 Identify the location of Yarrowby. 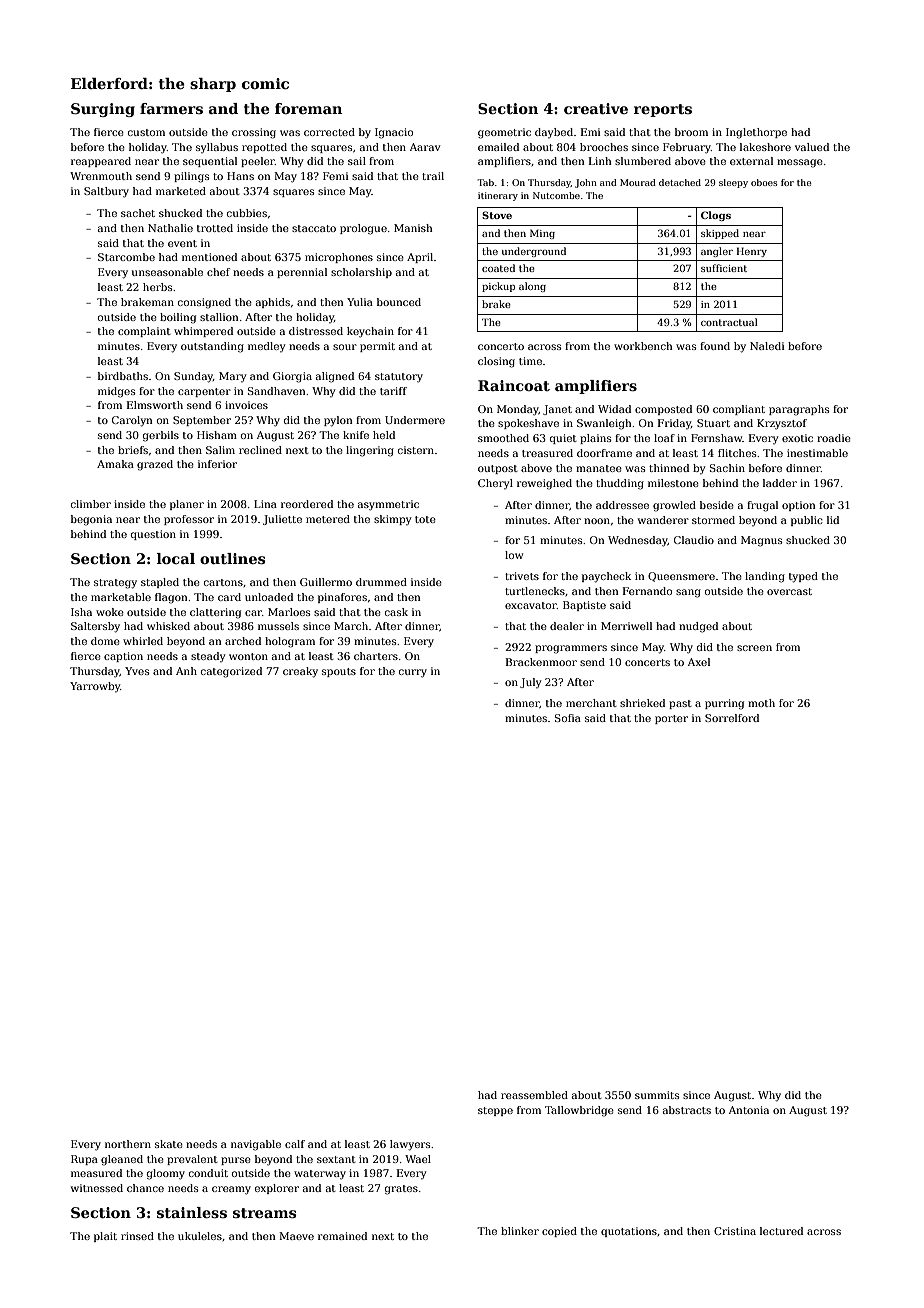
(95, 687).
